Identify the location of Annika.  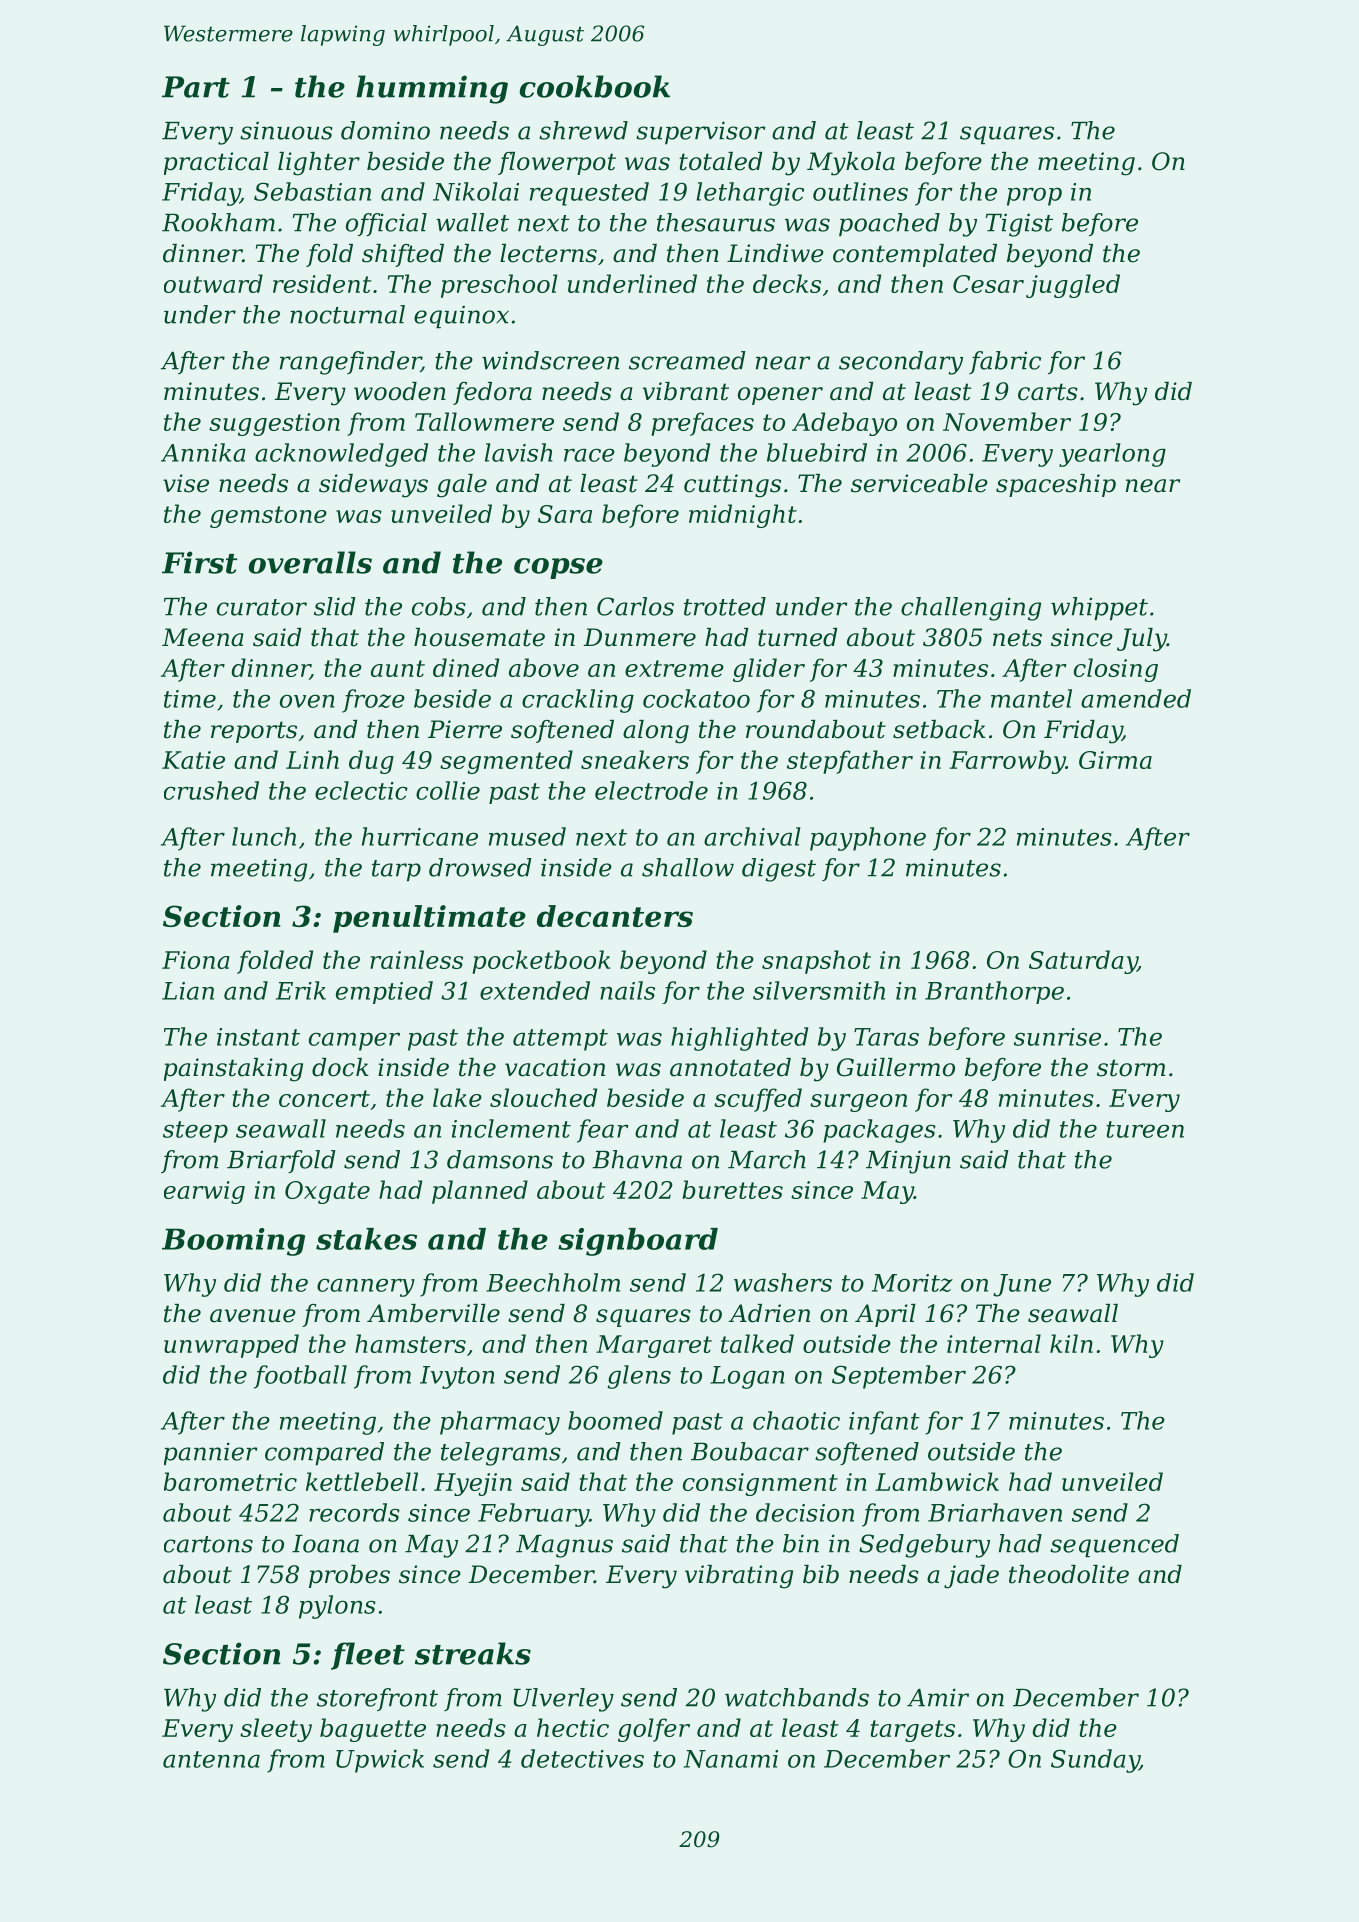
(203, 452).
